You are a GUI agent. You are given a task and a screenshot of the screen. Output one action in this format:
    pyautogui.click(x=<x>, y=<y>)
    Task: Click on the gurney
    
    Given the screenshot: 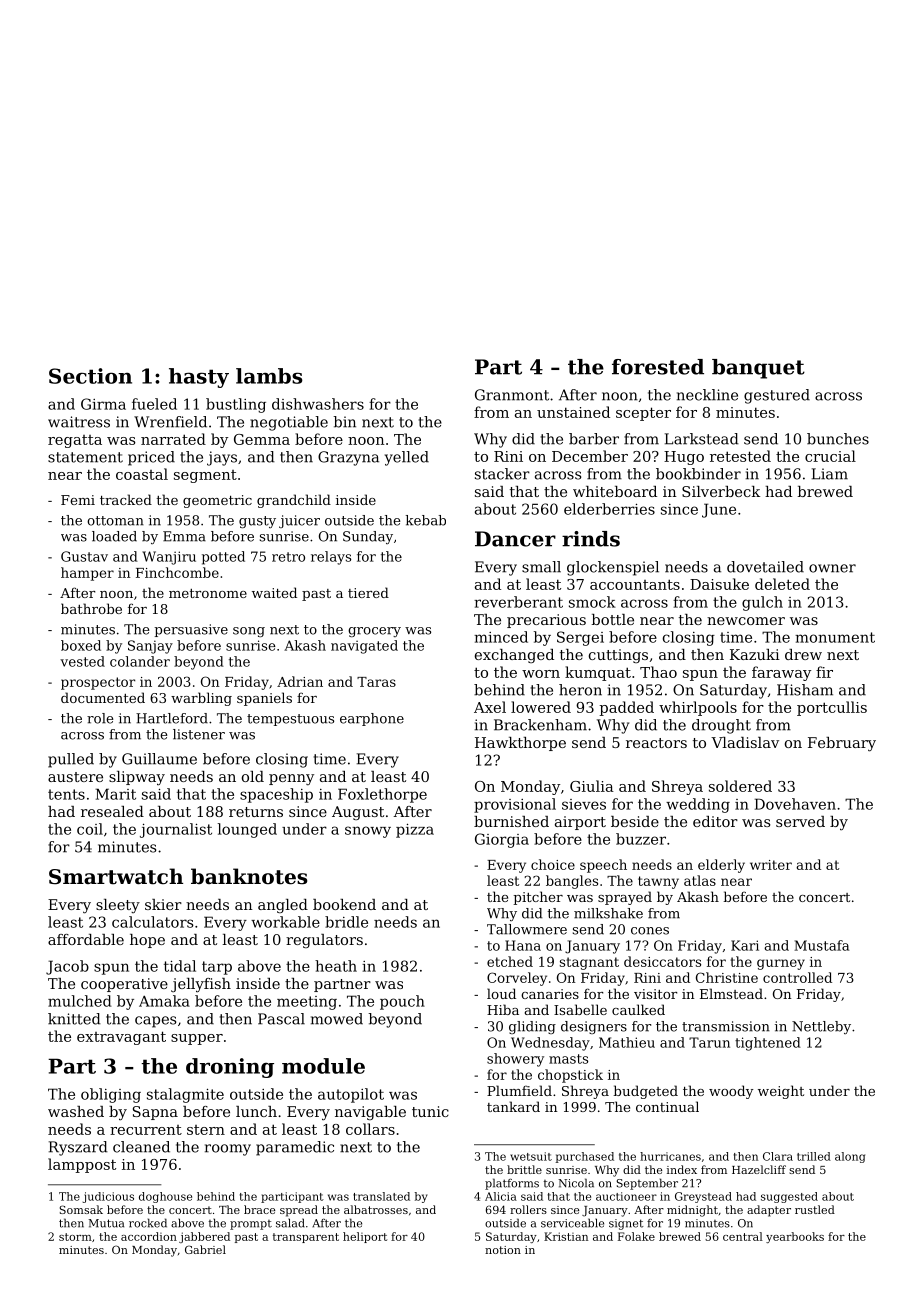 What is the action you would take?
    pyautogui.click(x=781, y=964)
